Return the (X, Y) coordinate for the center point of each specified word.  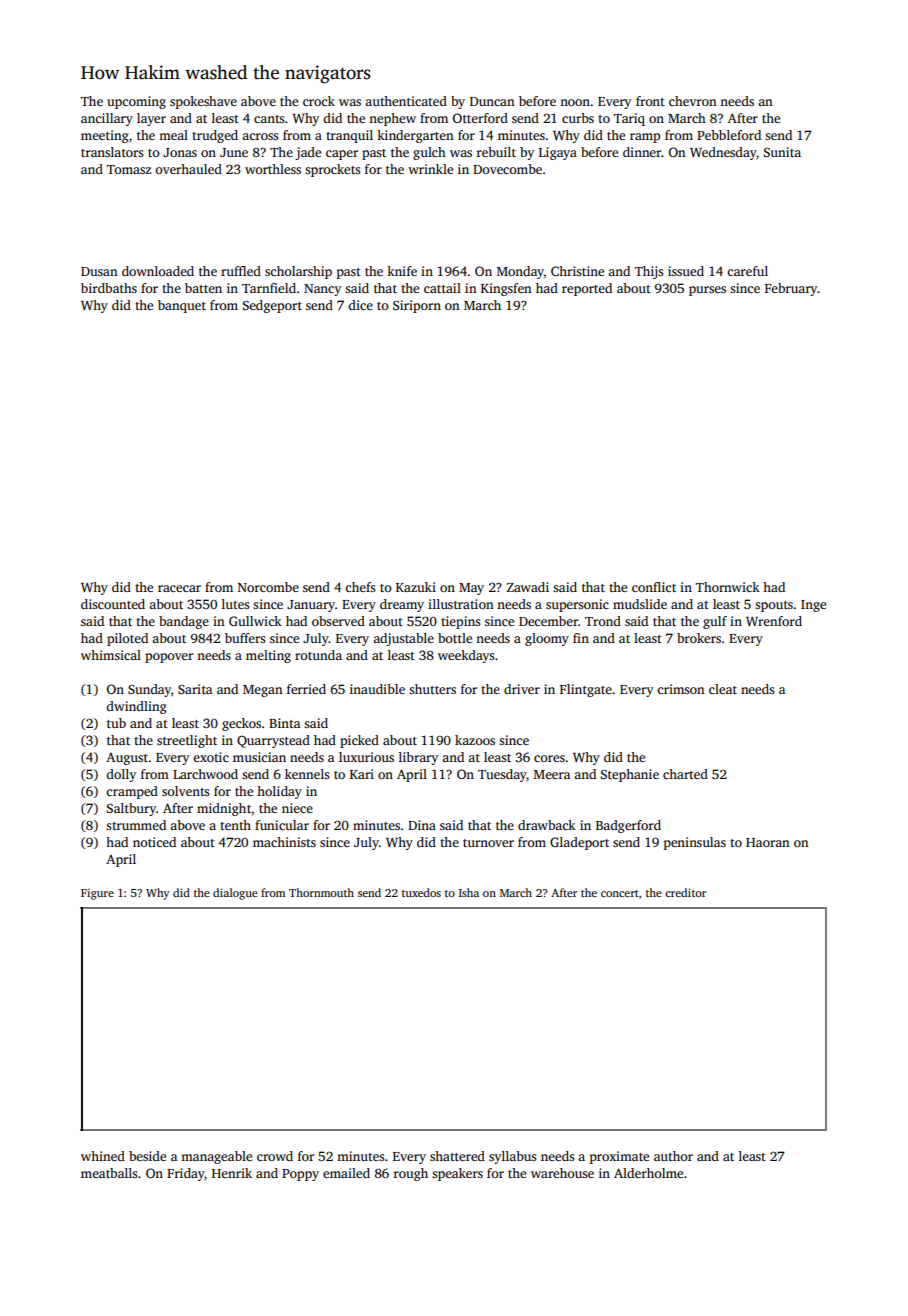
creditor (685, 892)
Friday (186, 1174)
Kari (362, 774)
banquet (182, 306)
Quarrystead (273, 741)
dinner (642, 152)
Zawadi (528, 587)
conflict (654, 587)
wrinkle (430, 169)
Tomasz (129, 169)
